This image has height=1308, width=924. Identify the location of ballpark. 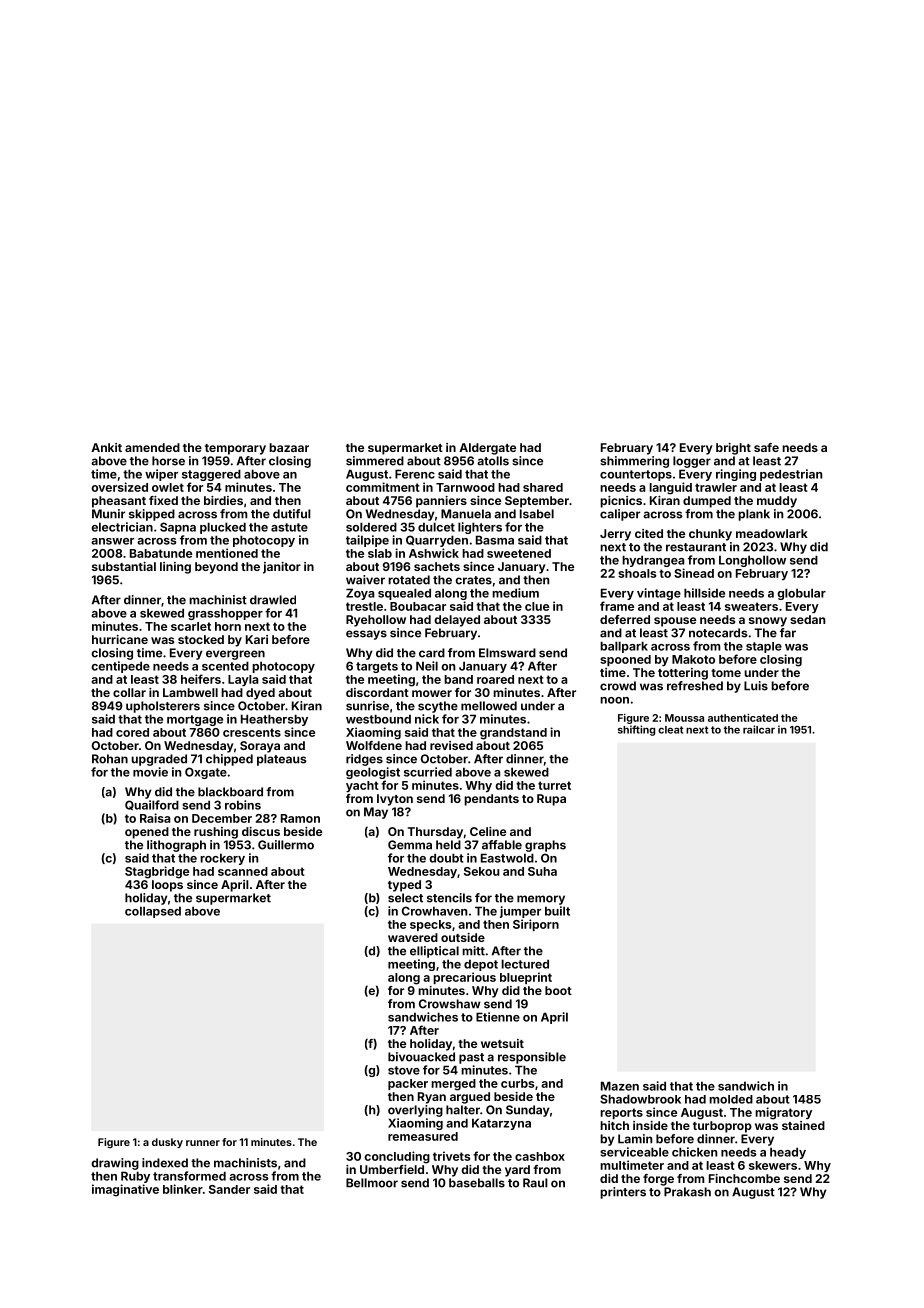
(624, 647).
